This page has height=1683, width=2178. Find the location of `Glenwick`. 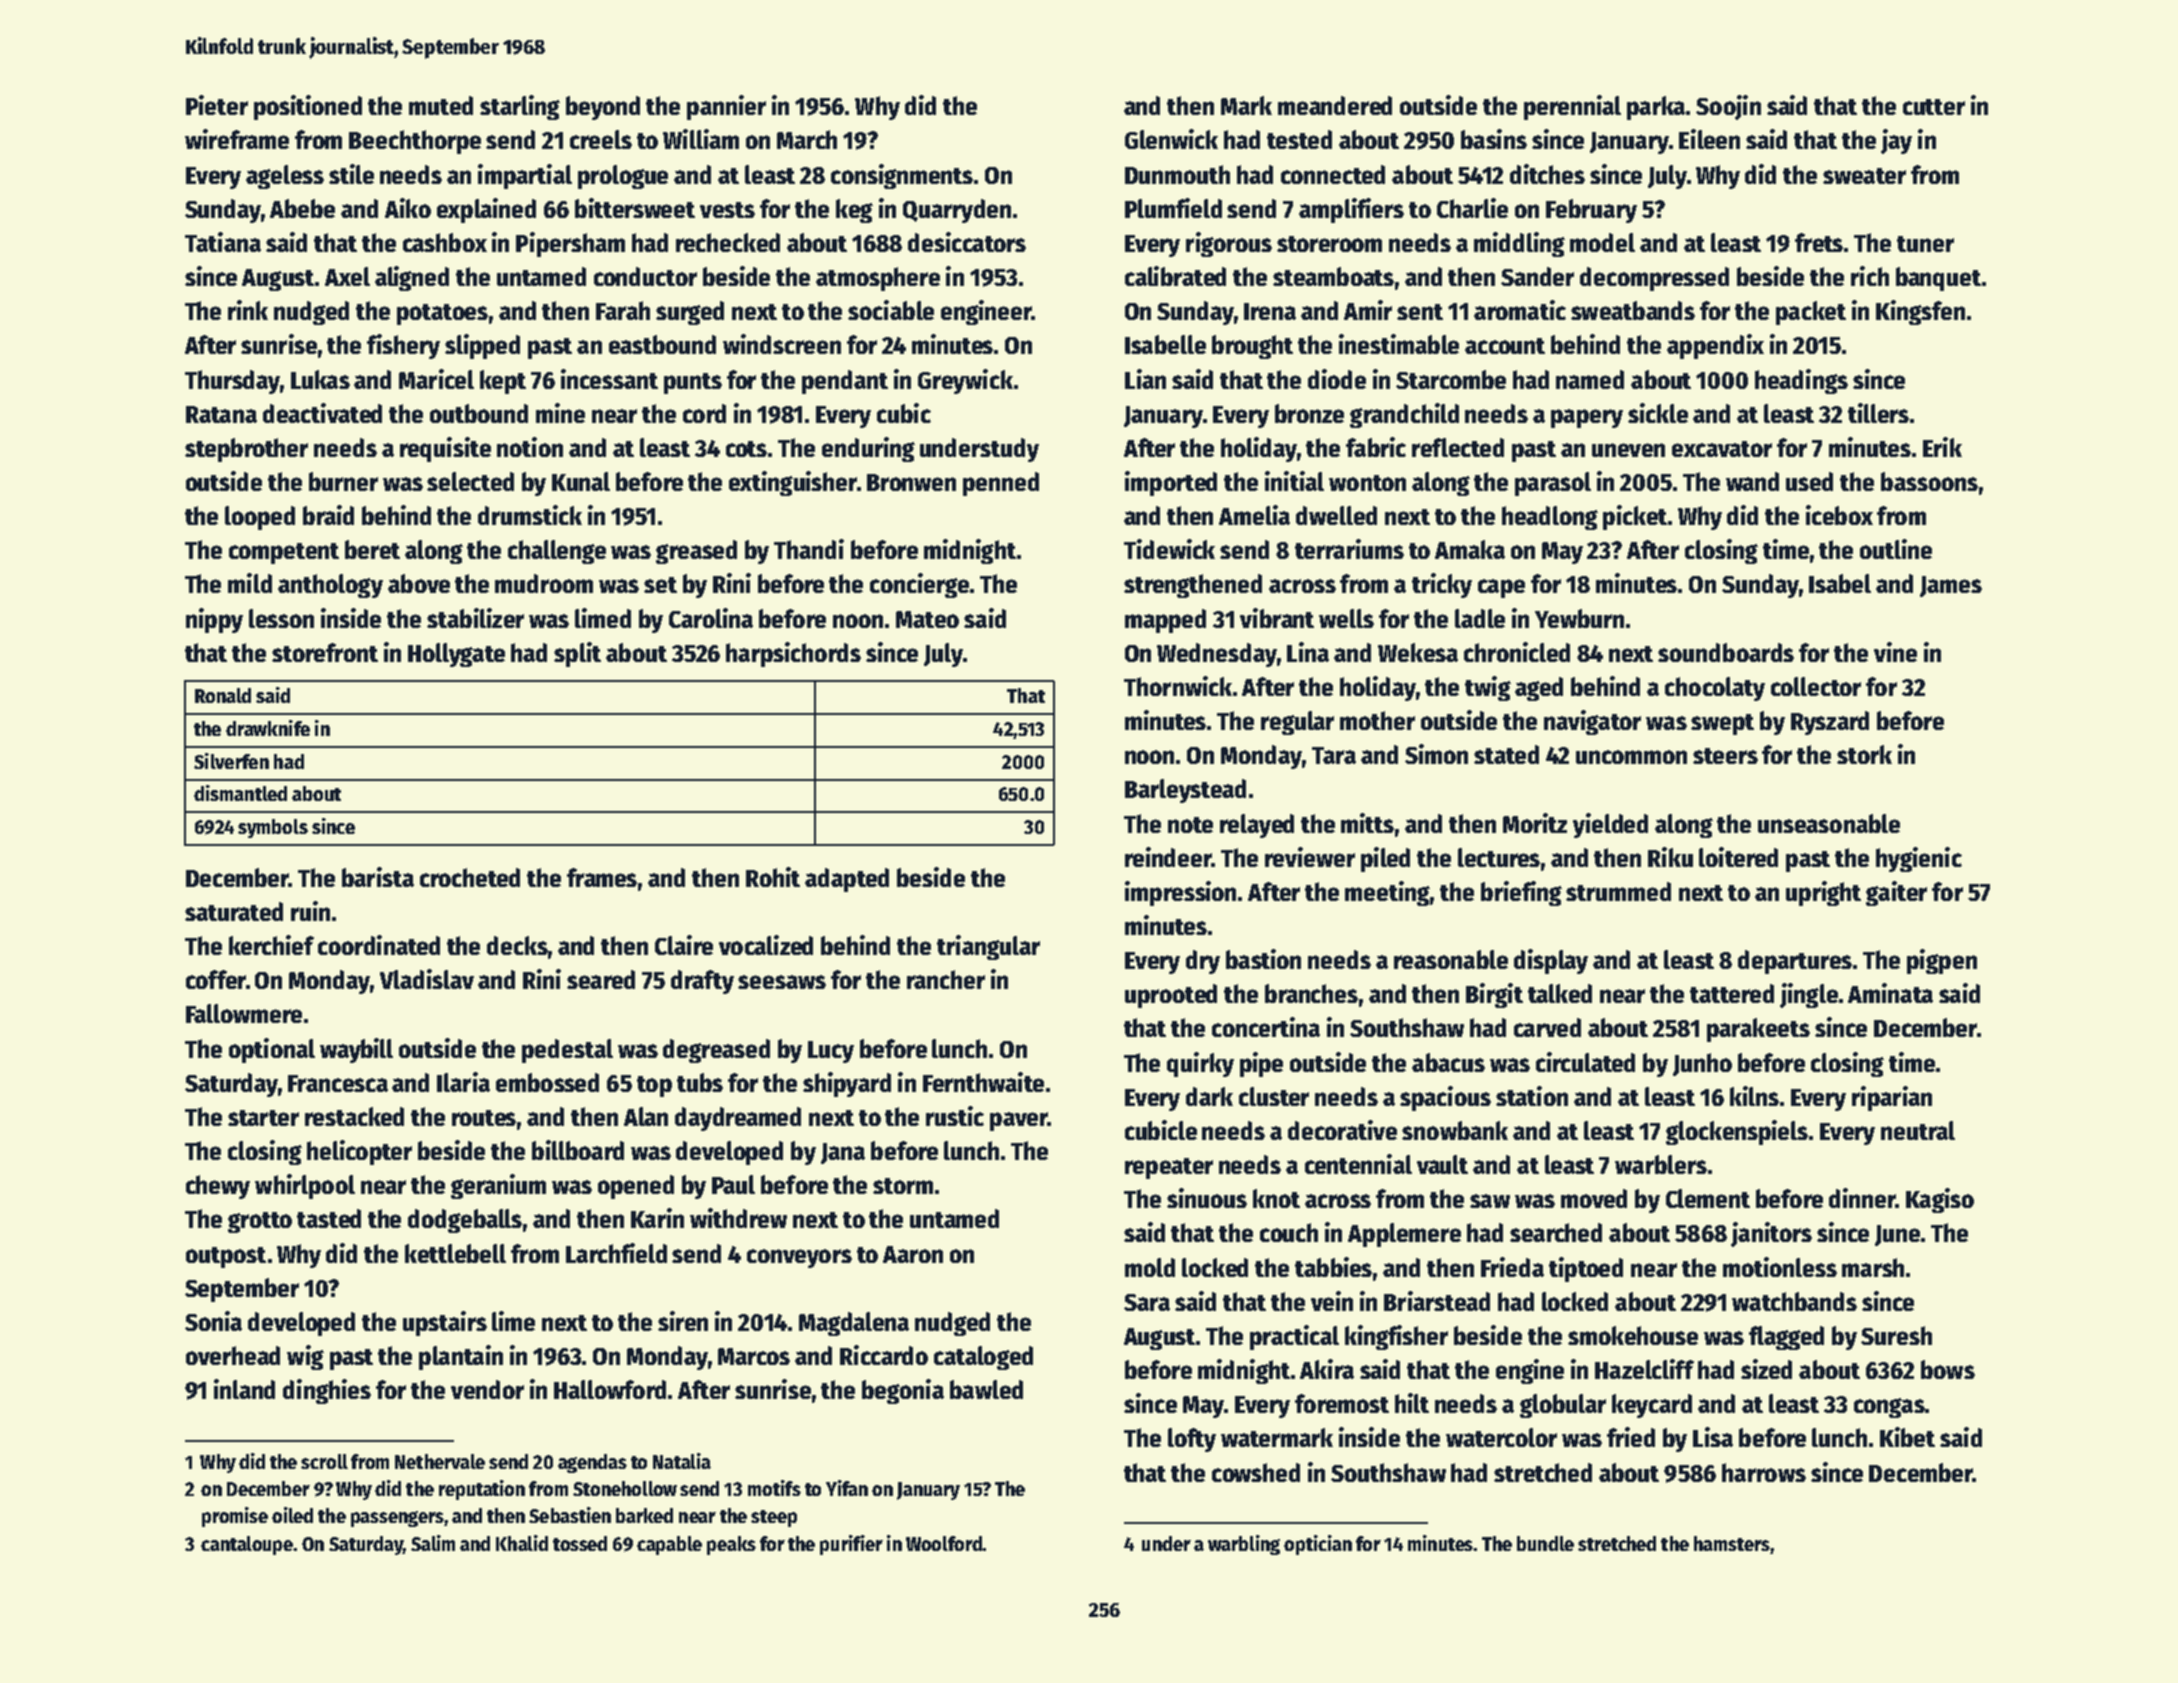

Glenwick is located at coordinates (1171, 139).
